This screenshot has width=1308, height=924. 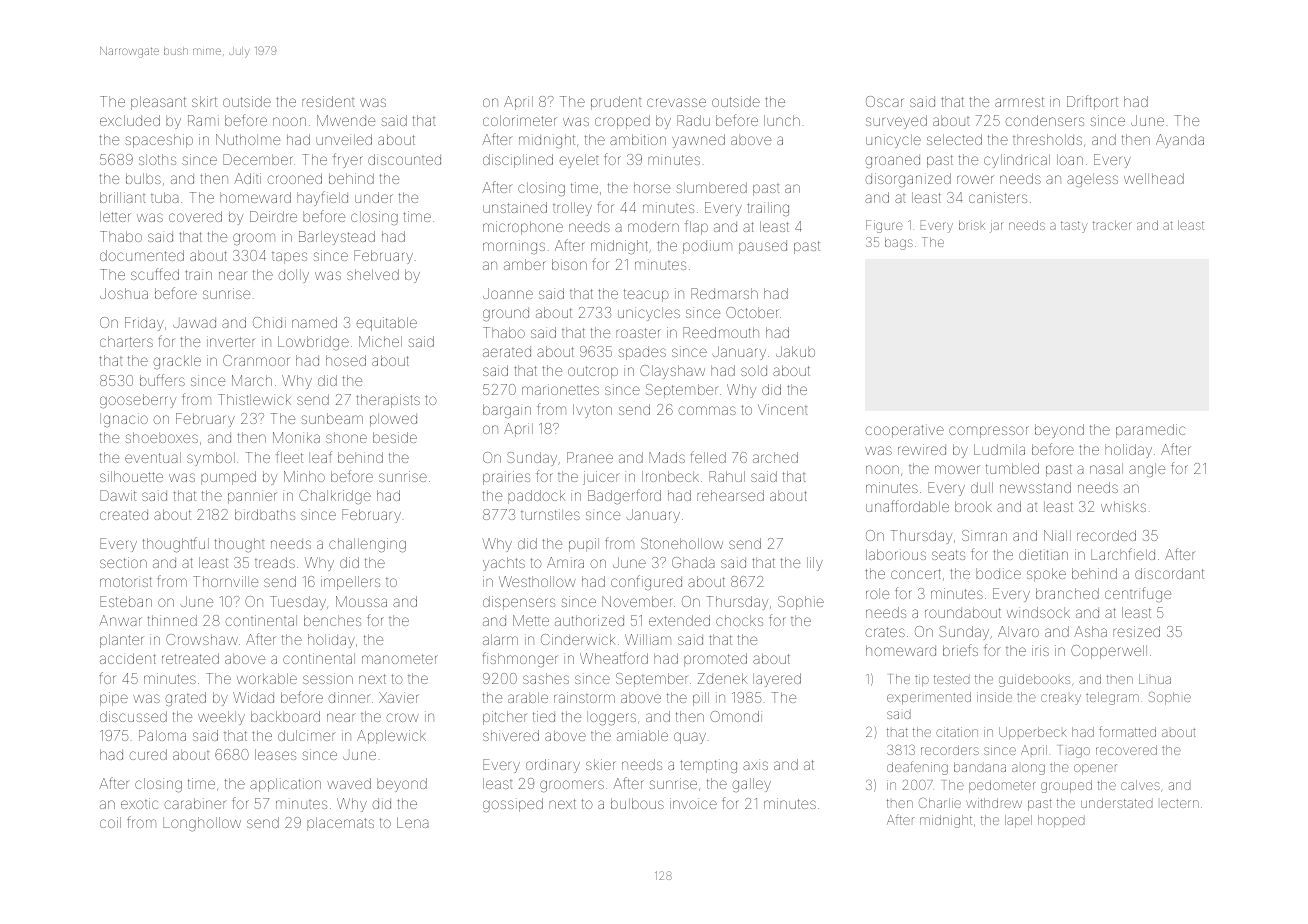 What do you see at coordinates (998, 197) in the screenshot?
I see `canisters` at bounding box center [998, 197].
